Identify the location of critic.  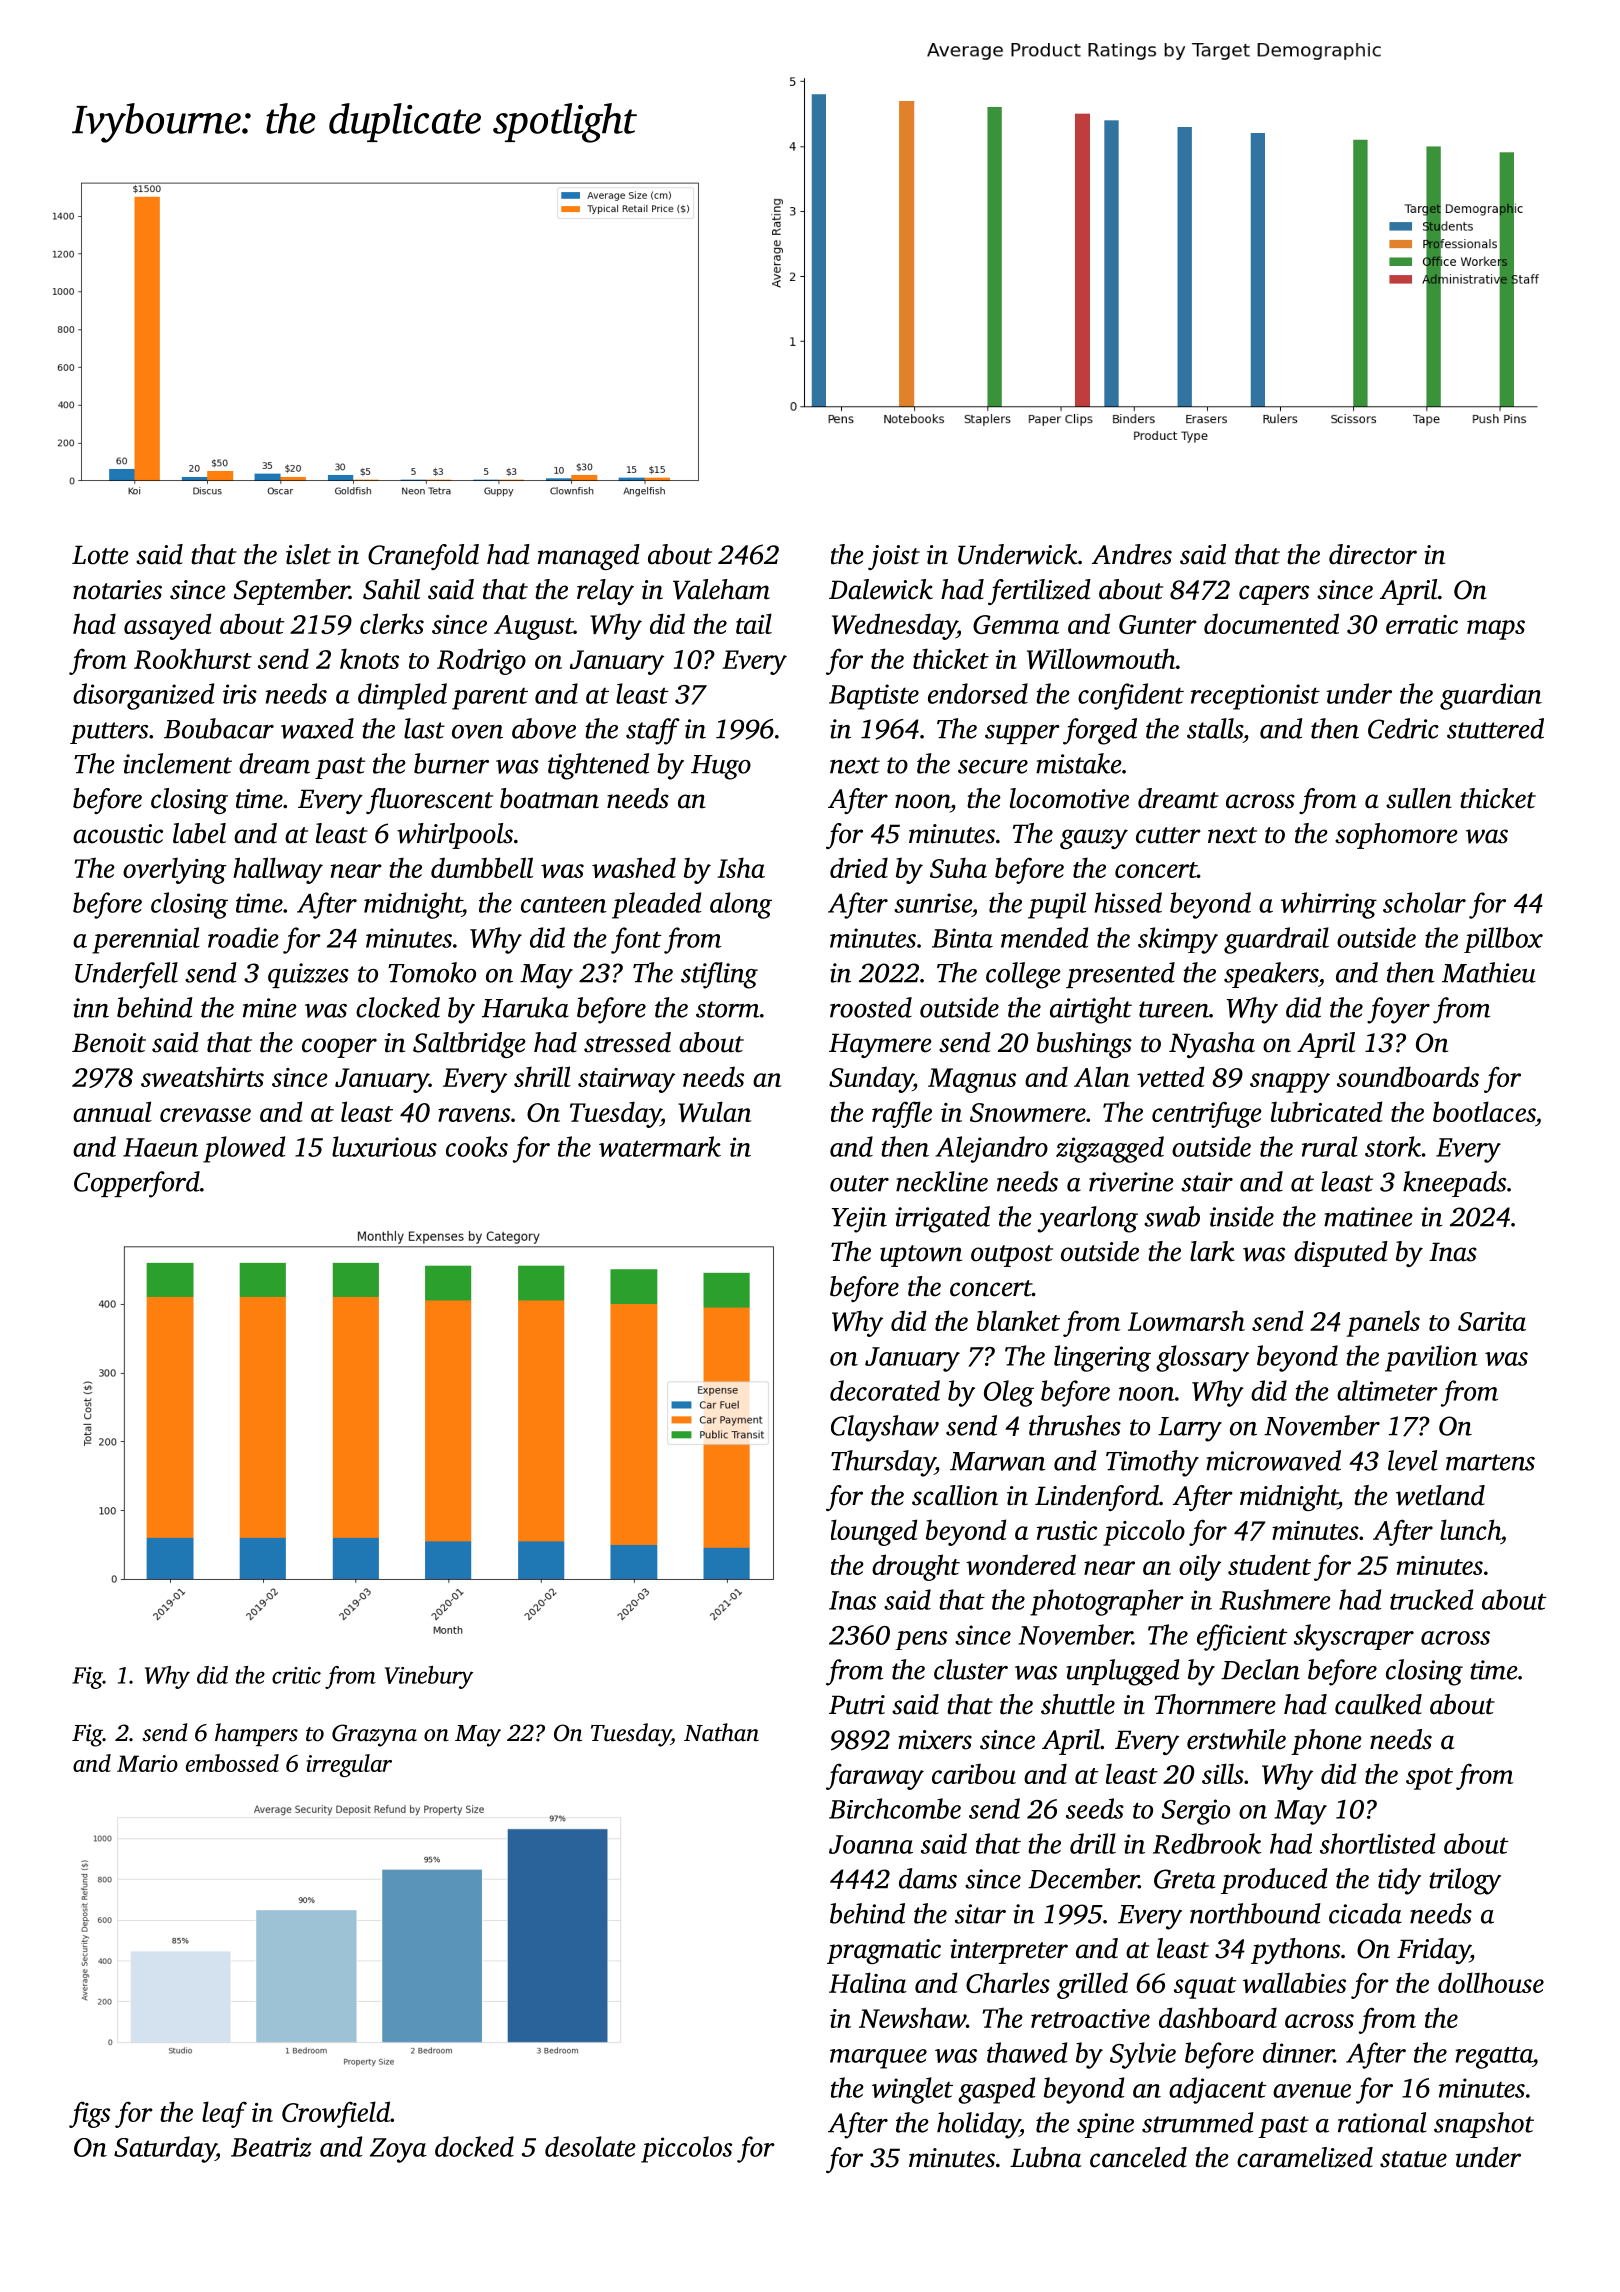
(296, 1675).
